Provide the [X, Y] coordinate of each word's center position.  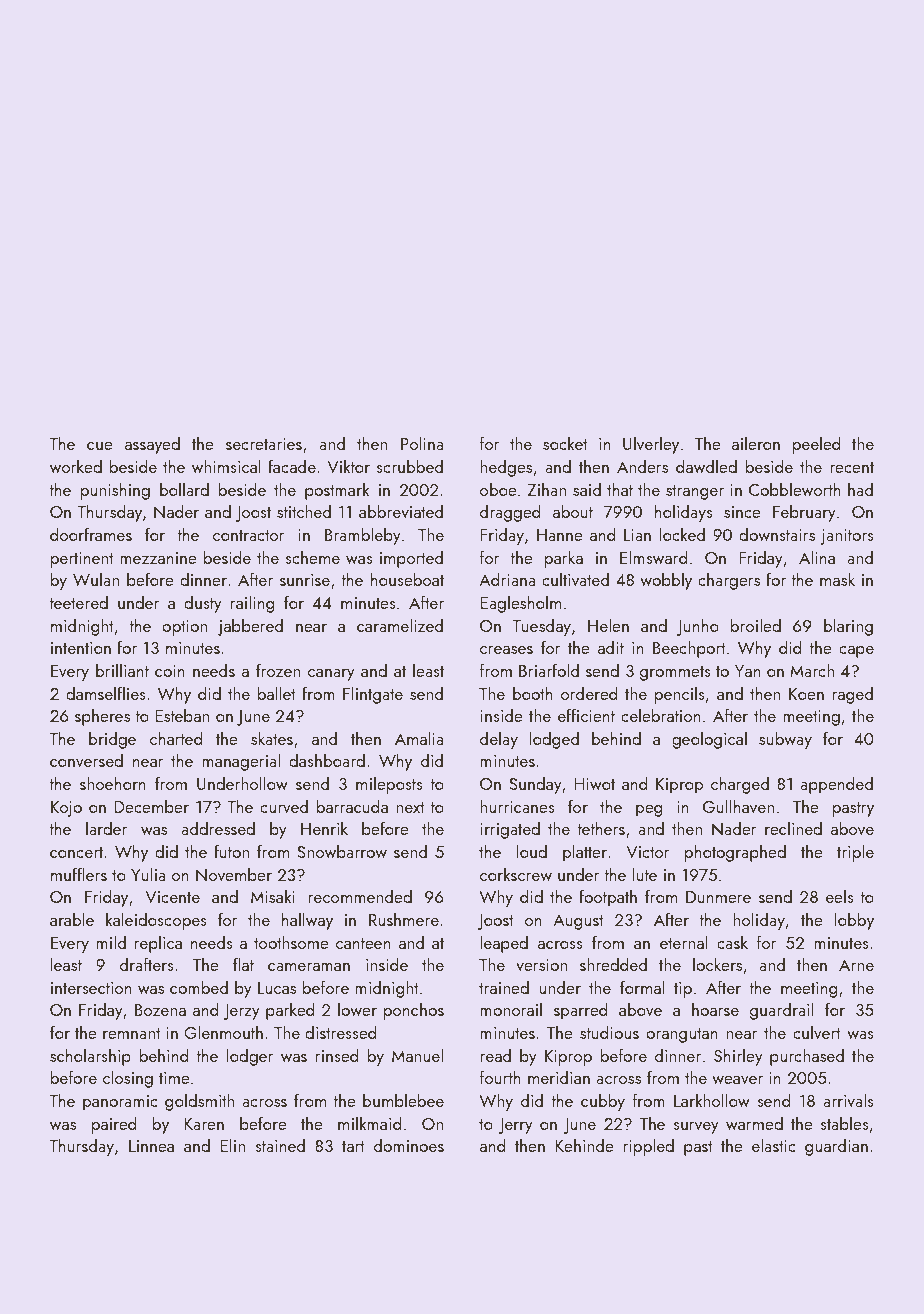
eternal [683, 942]
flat [243, 964]
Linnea [151, 1146]
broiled [756, 625]
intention [81, 648]
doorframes [91, 534]
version [541, 965]
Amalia [419, 738]
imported [411, 559]
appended [836, 785]
